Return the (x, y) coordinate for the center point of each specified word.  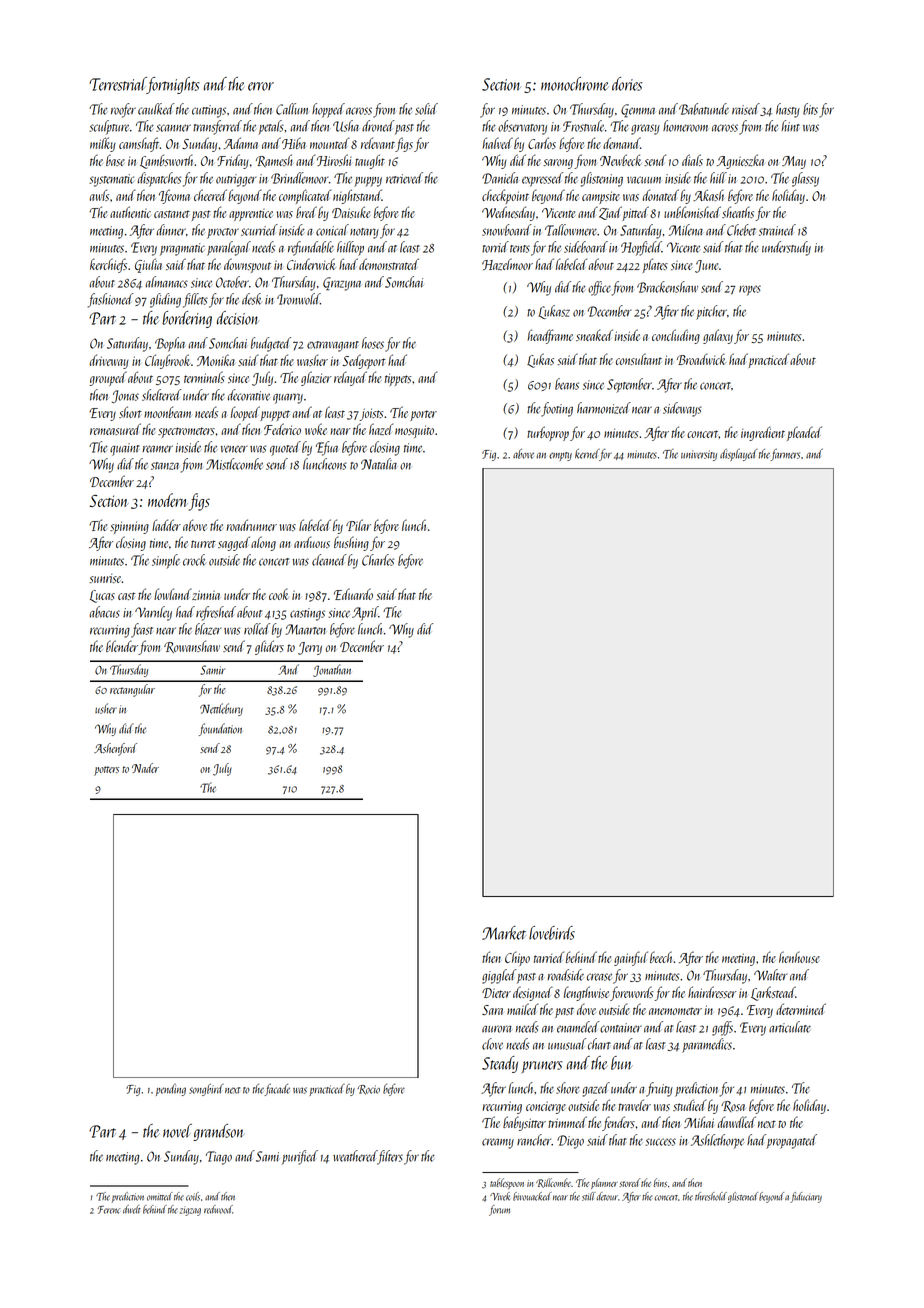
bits (810, 109)
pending (171, 1090)
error (261, 86)
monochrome (574, 84)
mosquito (414, 431)
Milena (686, 230)
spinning (129, 527)
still (589, 1196)
